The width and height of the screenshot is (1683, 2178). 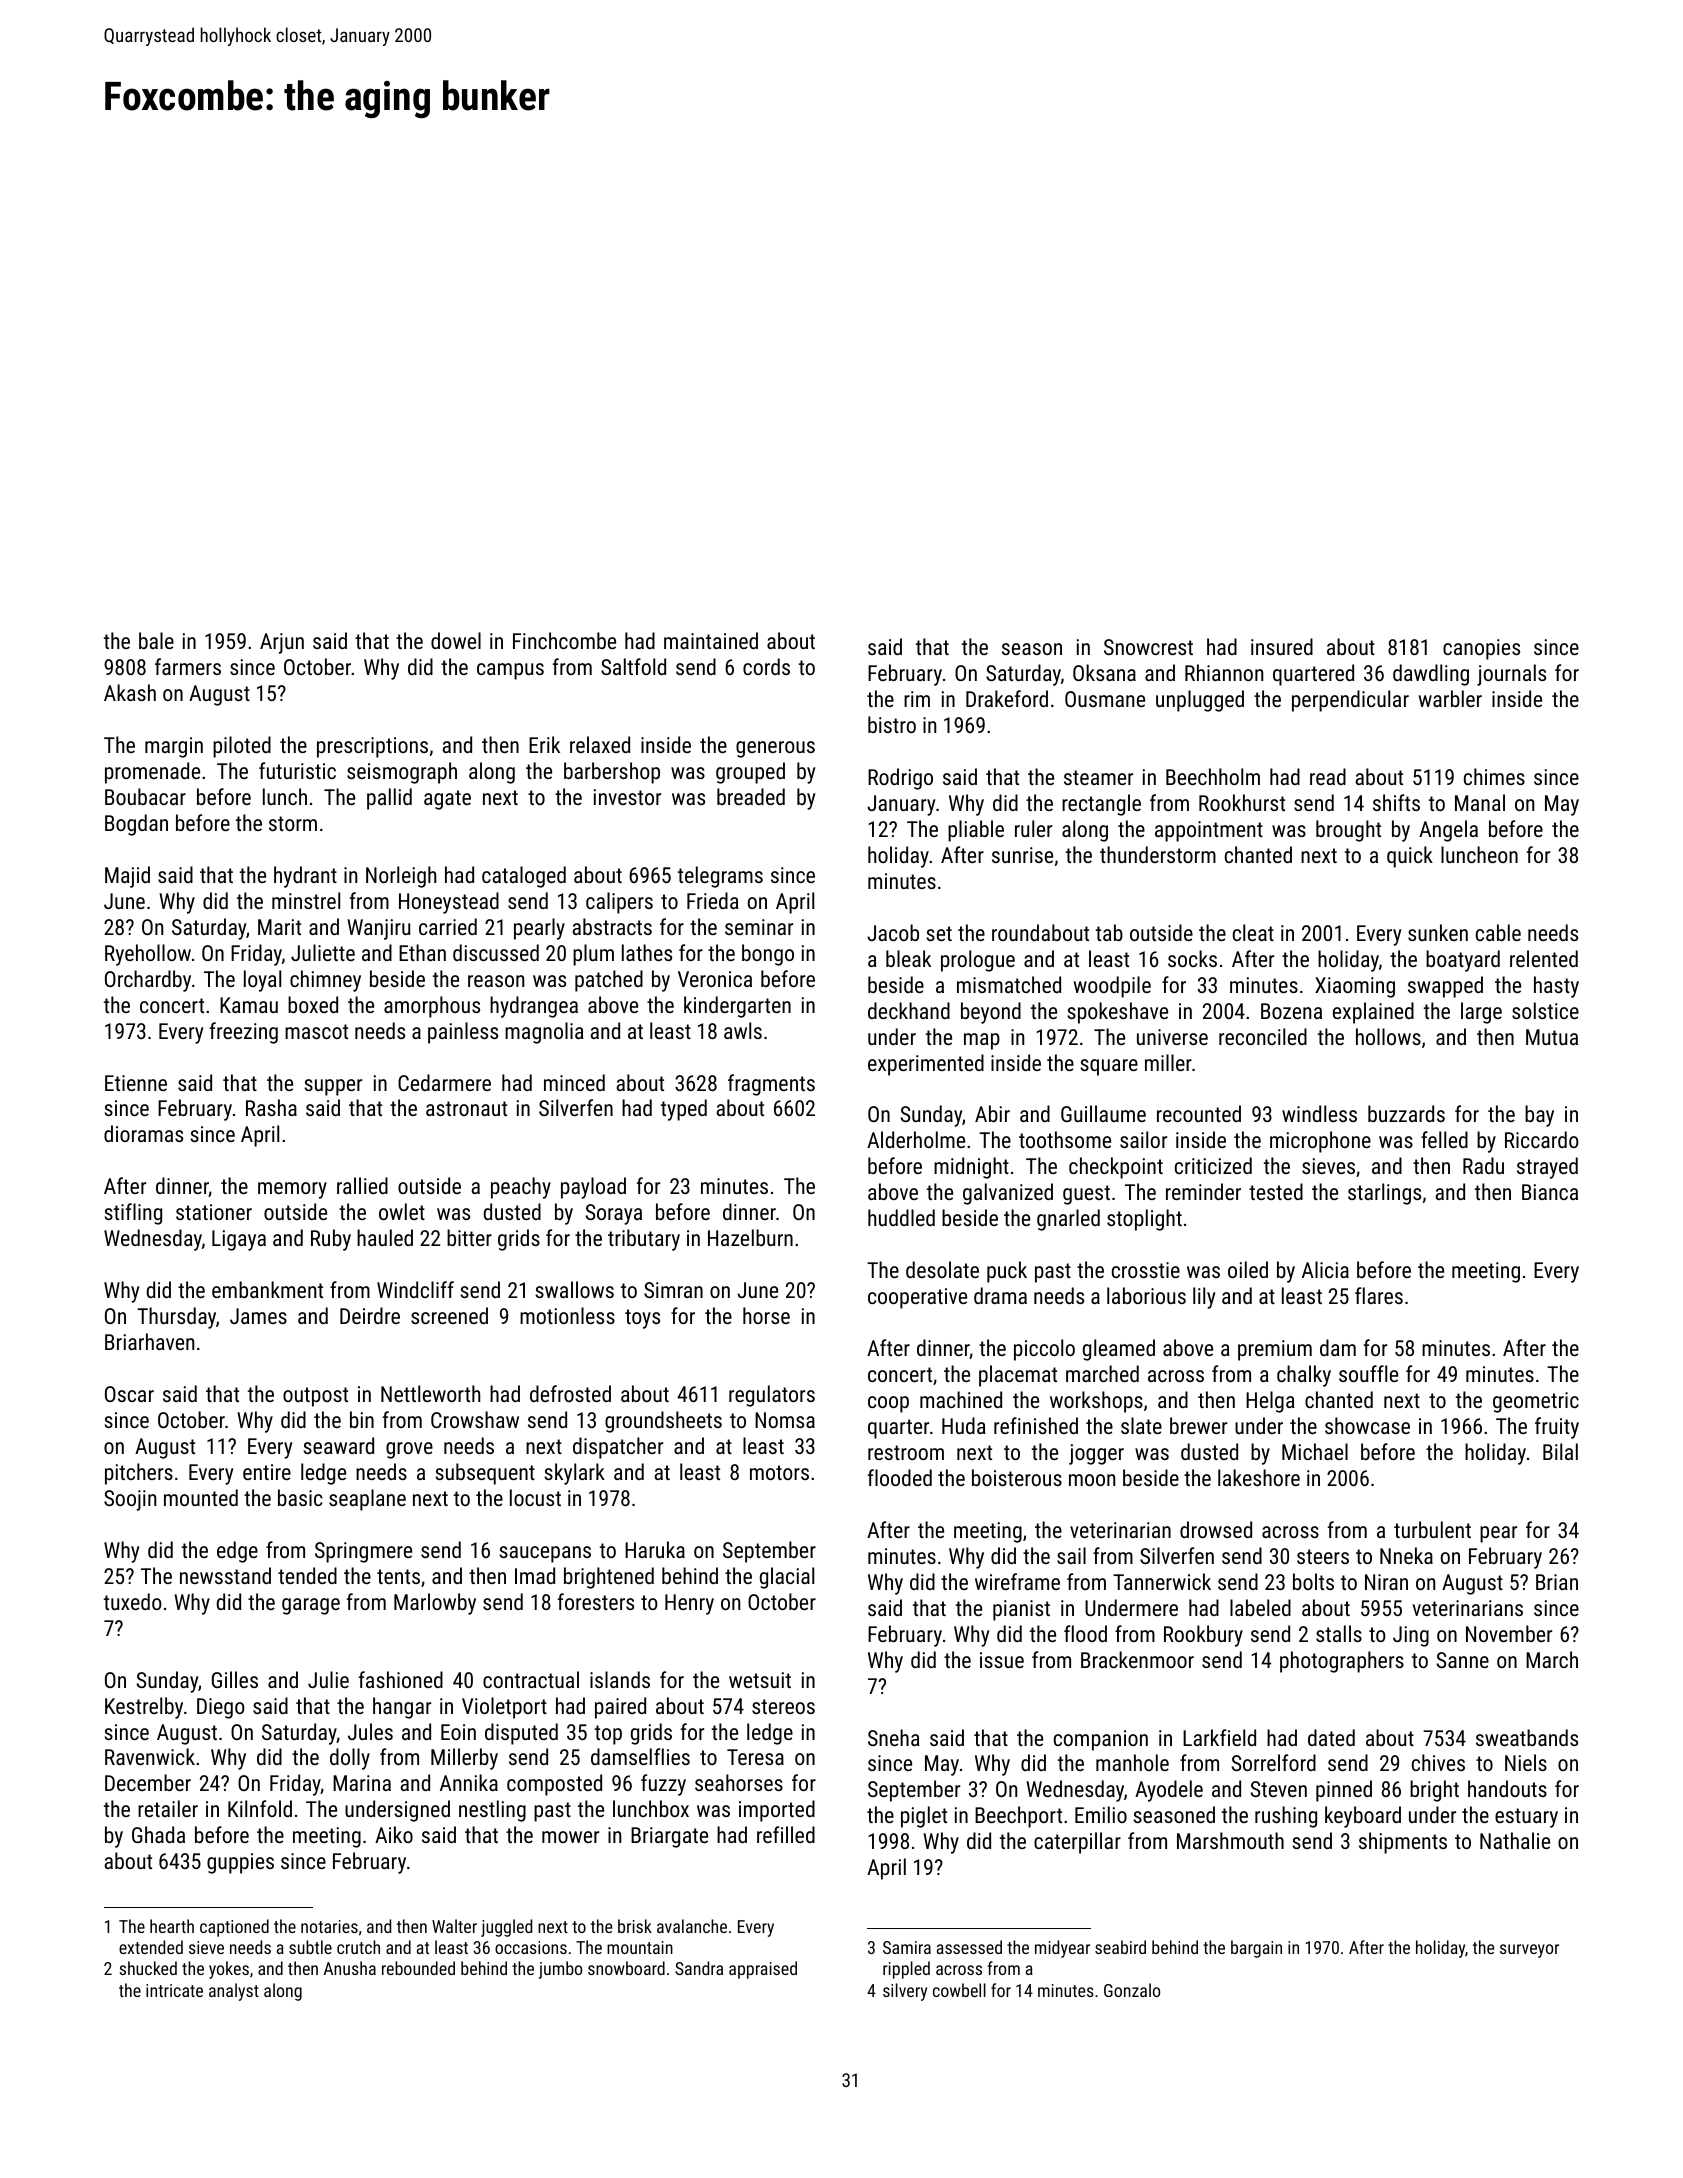 What do you see at coordinates (136, 1083) in the screenshot?
I see `Etienne` at bounding box center [136, 1083].
